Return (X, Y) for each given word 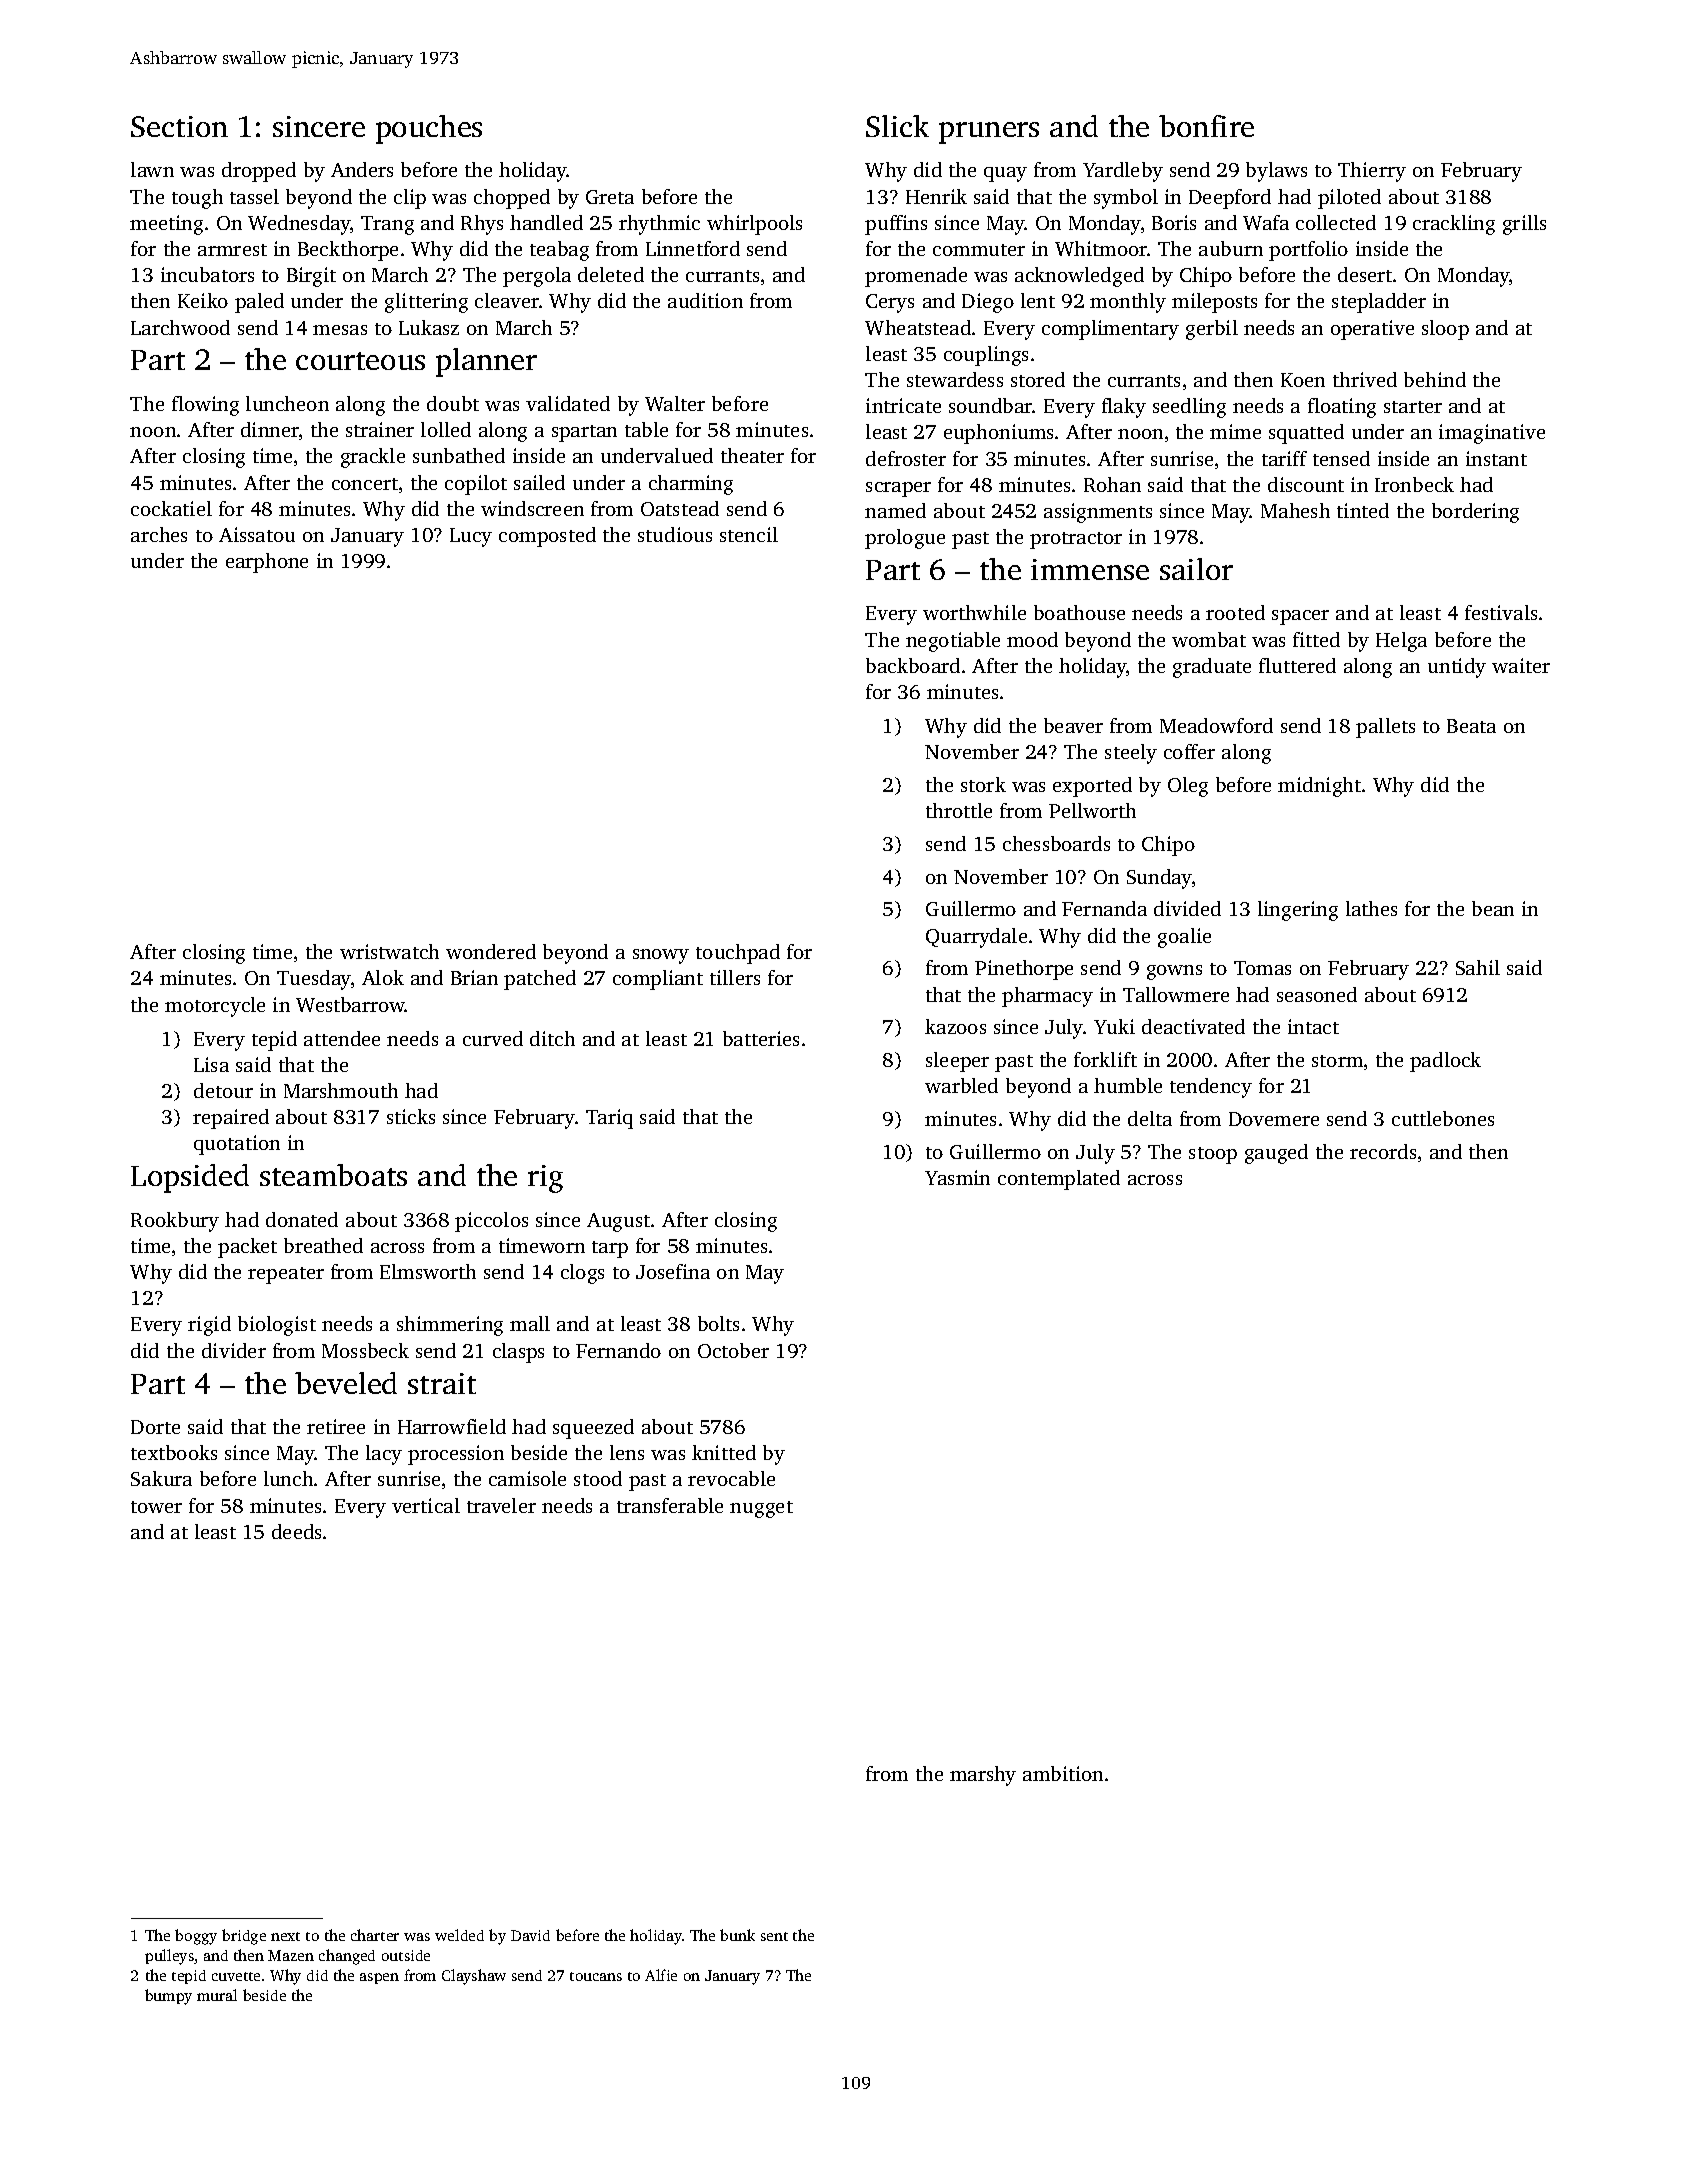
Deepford (1230, 199)
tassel (254, 196)
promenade (916, 277)
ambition (1063, 1773)
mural (217, 1995)
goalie (1184, 938)
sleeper (957, 1062)
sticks (411, 1116)
